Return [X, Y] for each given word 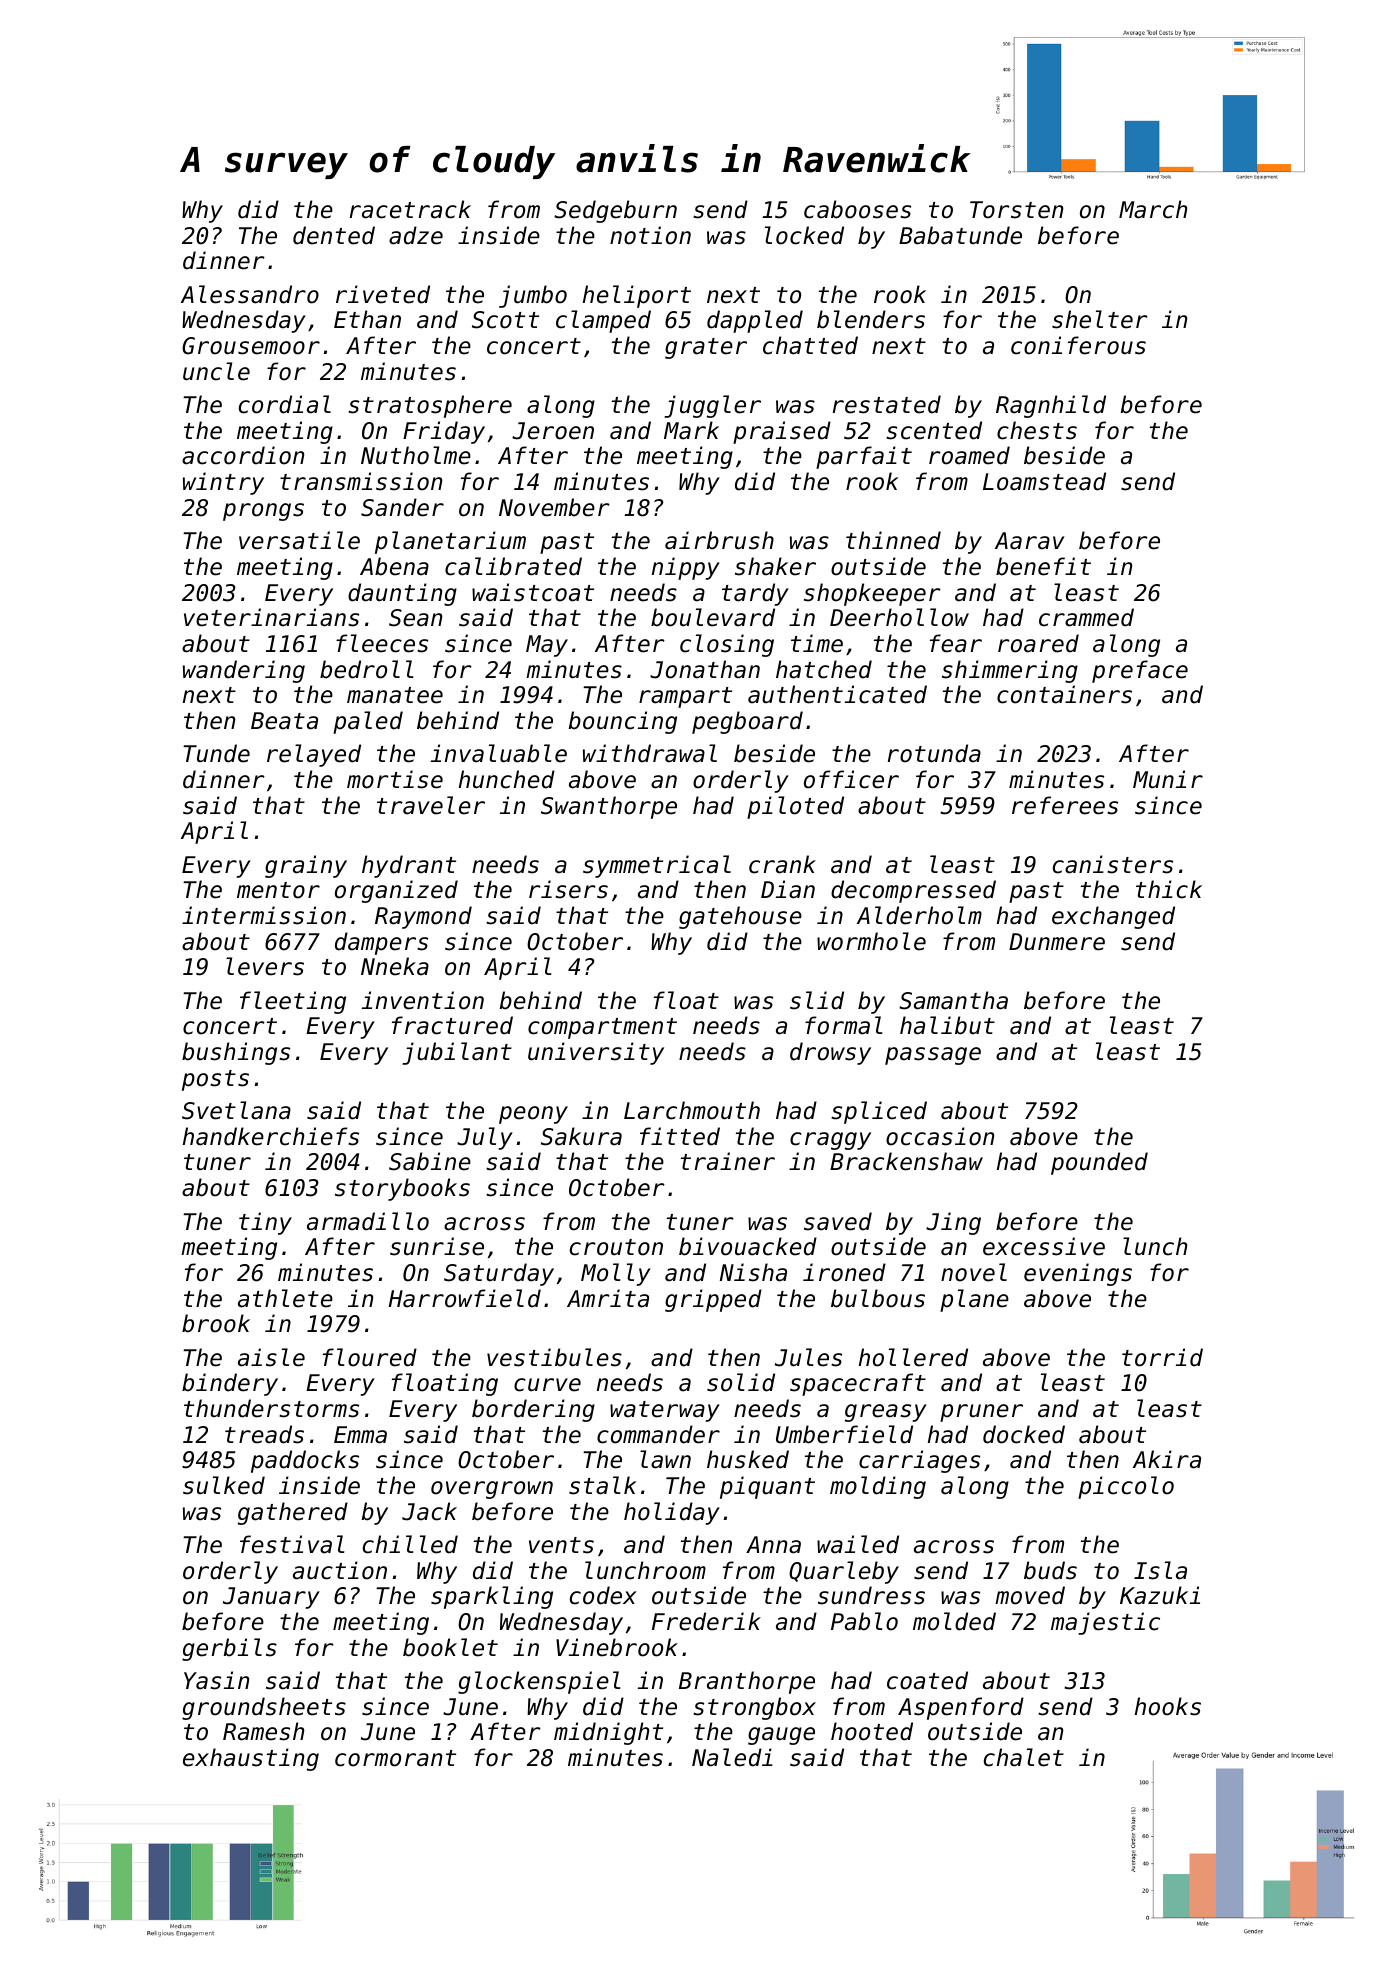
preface [1140, 671]
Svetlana [236, 1110]
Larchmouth [692, 1110]
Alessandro [250, 294]
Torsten [1016, 210]
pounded [1099, 1163]
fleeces [382, 643]
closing [727, 645]
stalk [602, 1485]
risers [568, 889]
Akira [1167, 1459]
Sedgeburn [615, 211]
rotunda [934, 753]
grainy [306, 866]
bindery [230, 1384]
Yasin [216, 1680]
